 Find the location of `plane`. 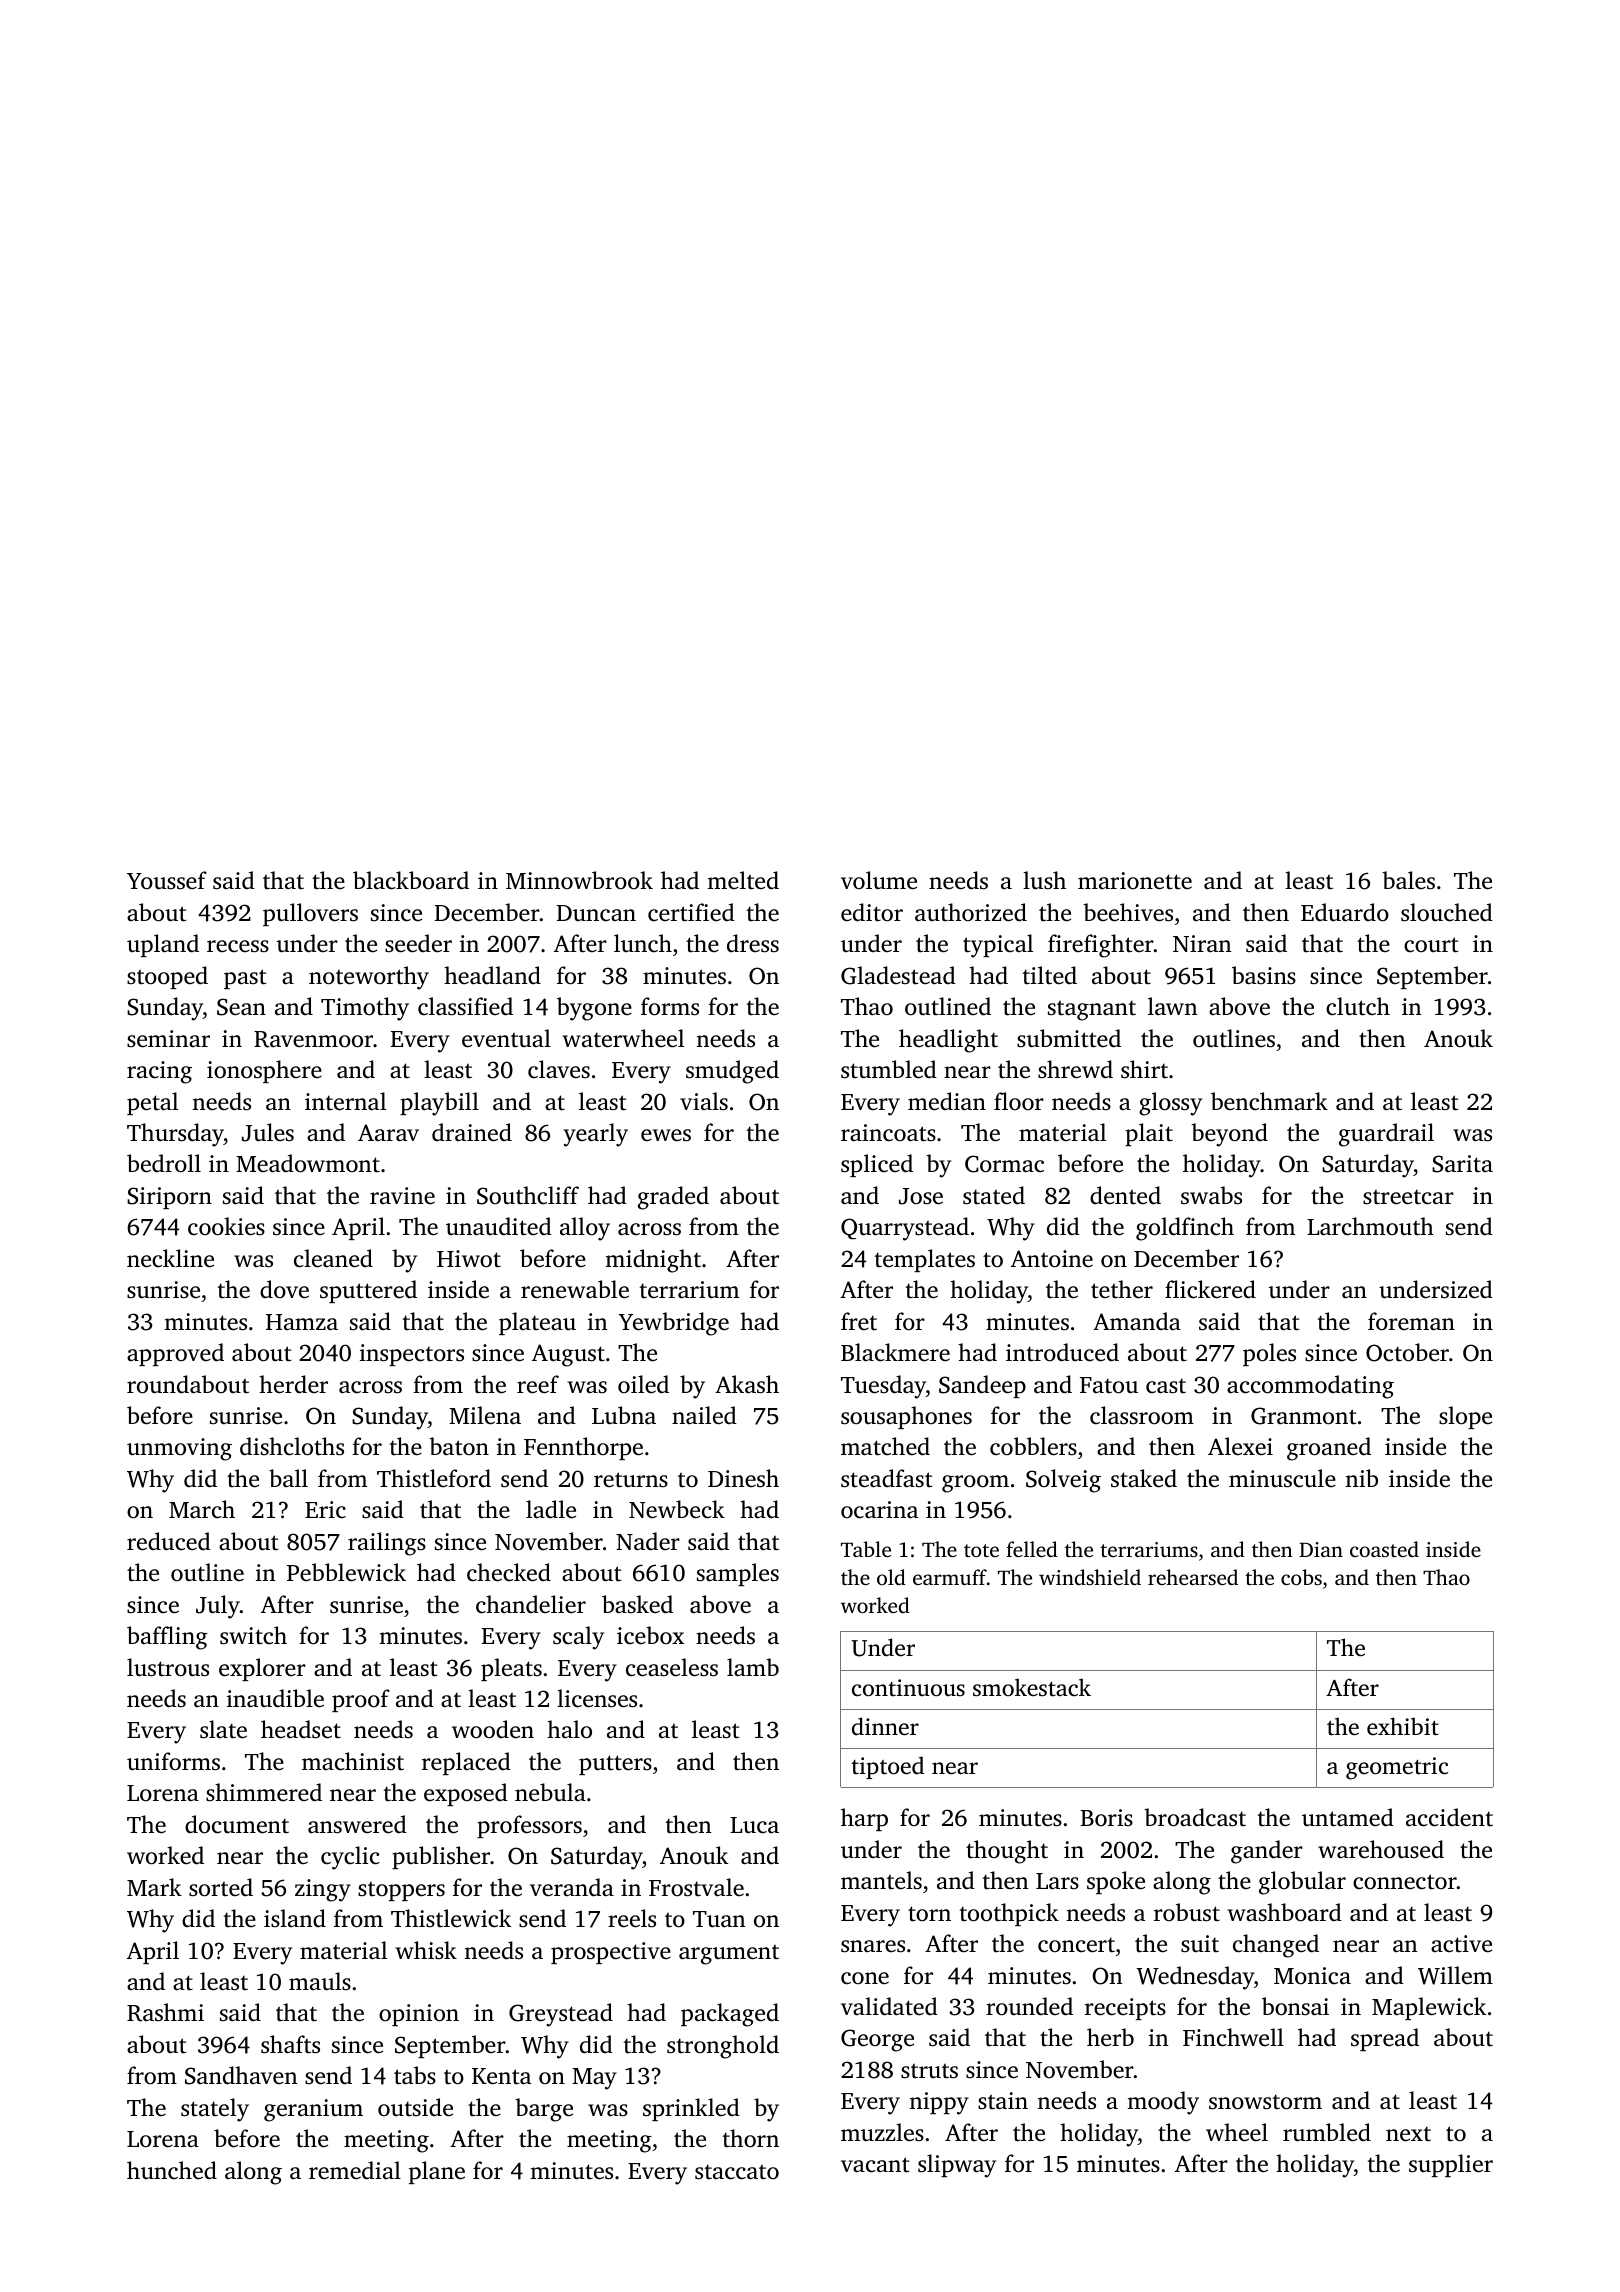

plane is located at coordinates (437, 2172).
